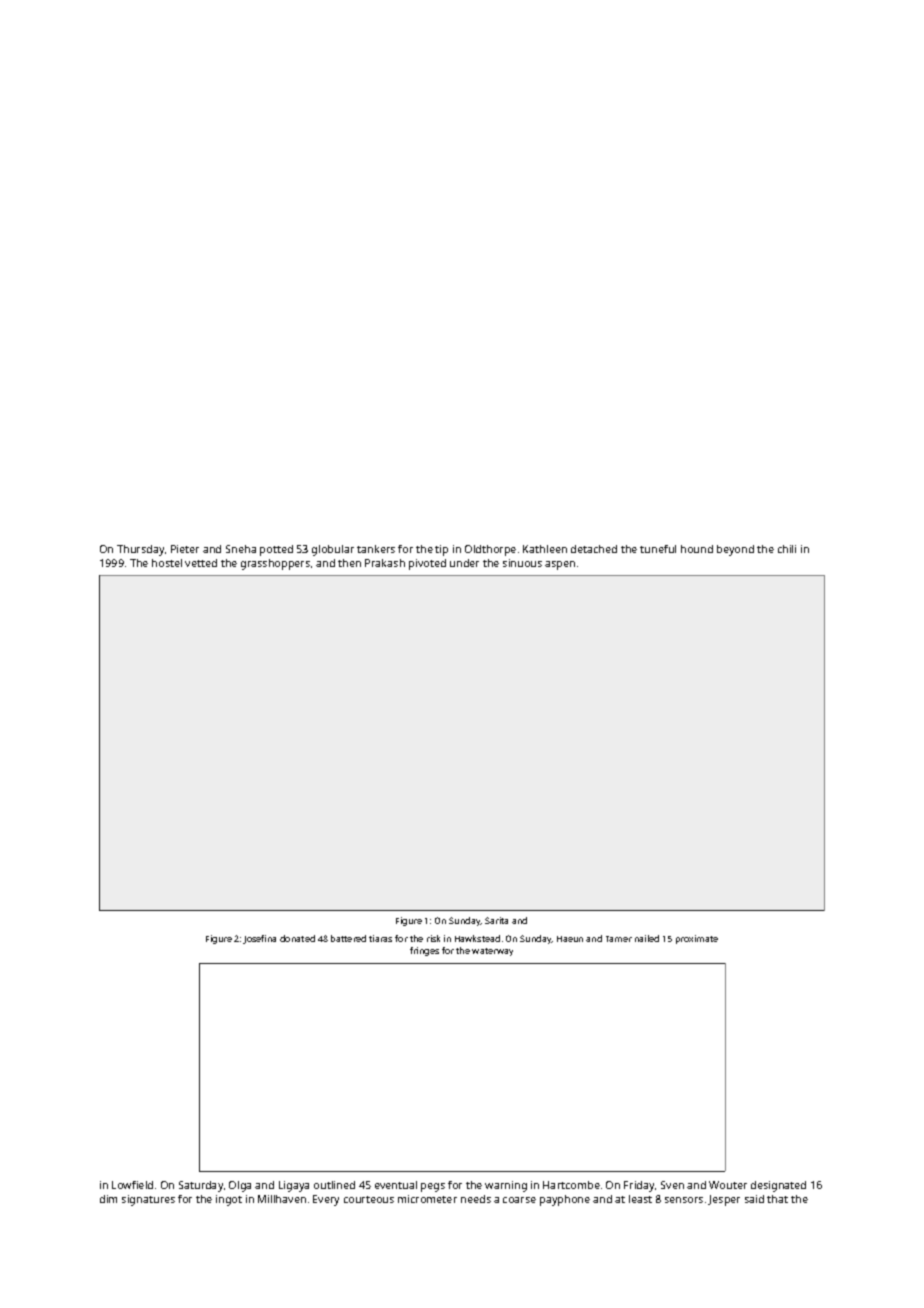 The image size is (924, 1308). I want to click on beyond, so click(735, 550).
